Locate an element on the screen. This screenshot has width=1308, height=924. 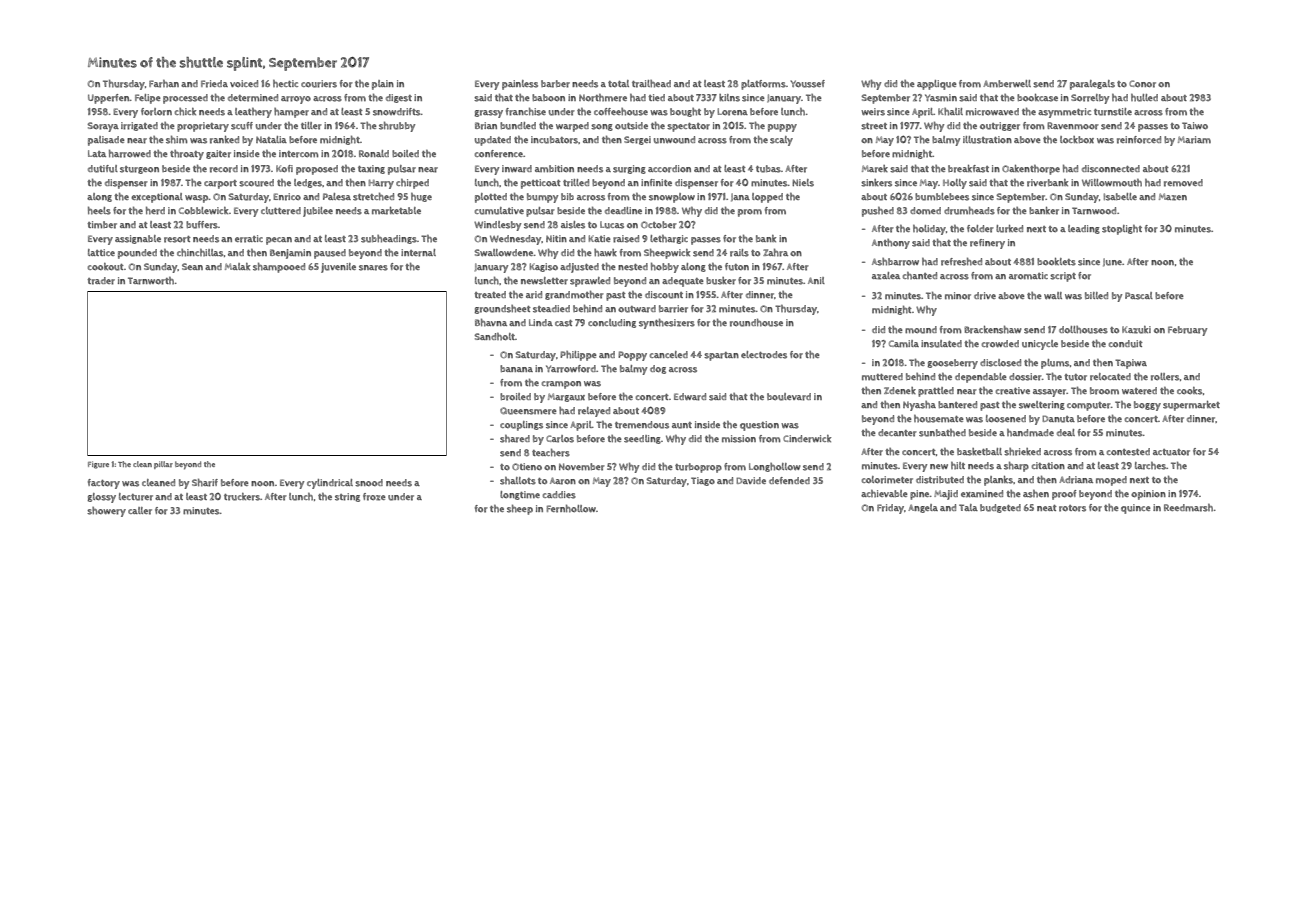
plain is located at coordinates (383, 85).
